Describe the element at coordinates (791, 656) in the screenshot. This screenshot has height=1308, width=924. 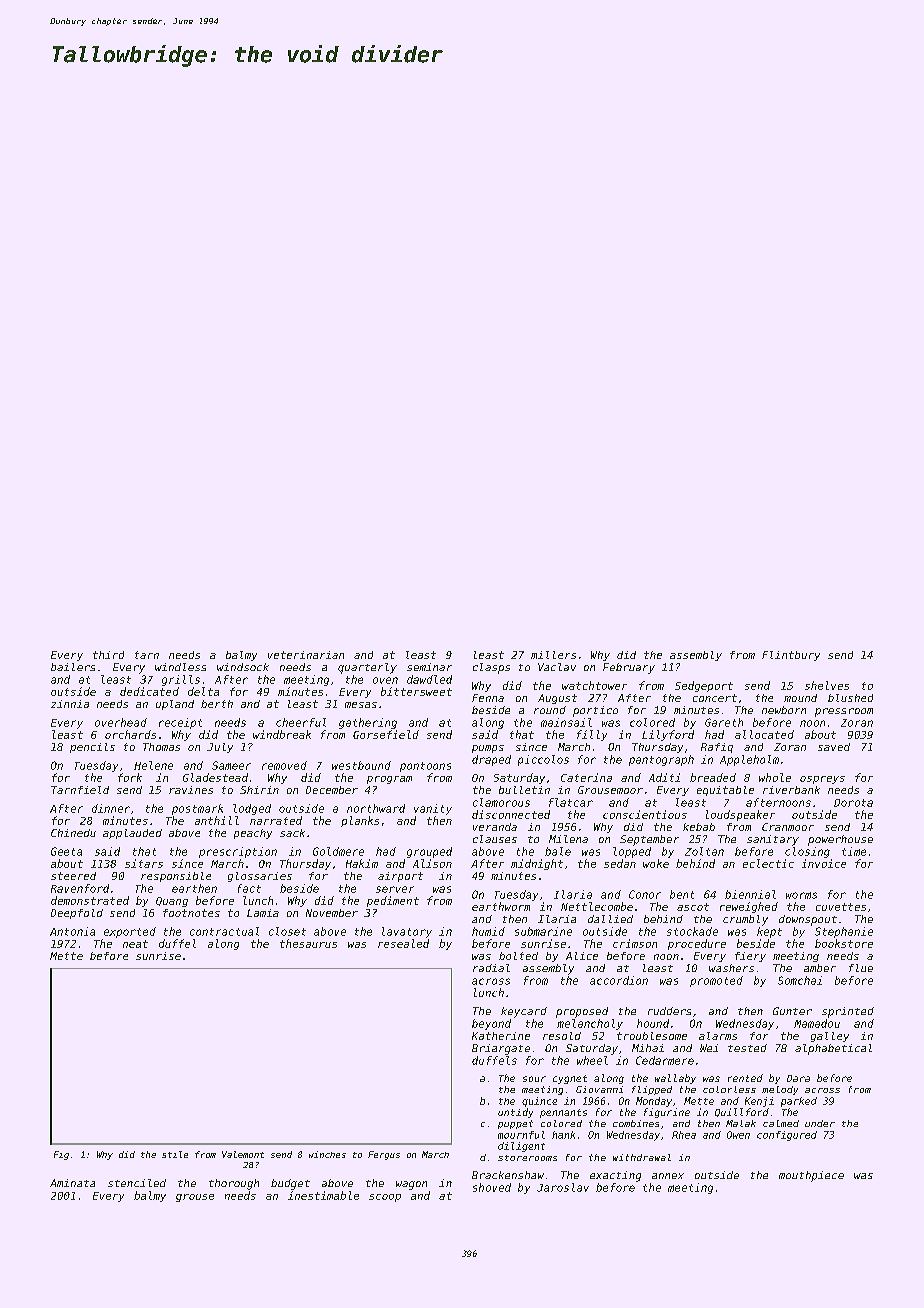
I see `Flintbury` at that location.
